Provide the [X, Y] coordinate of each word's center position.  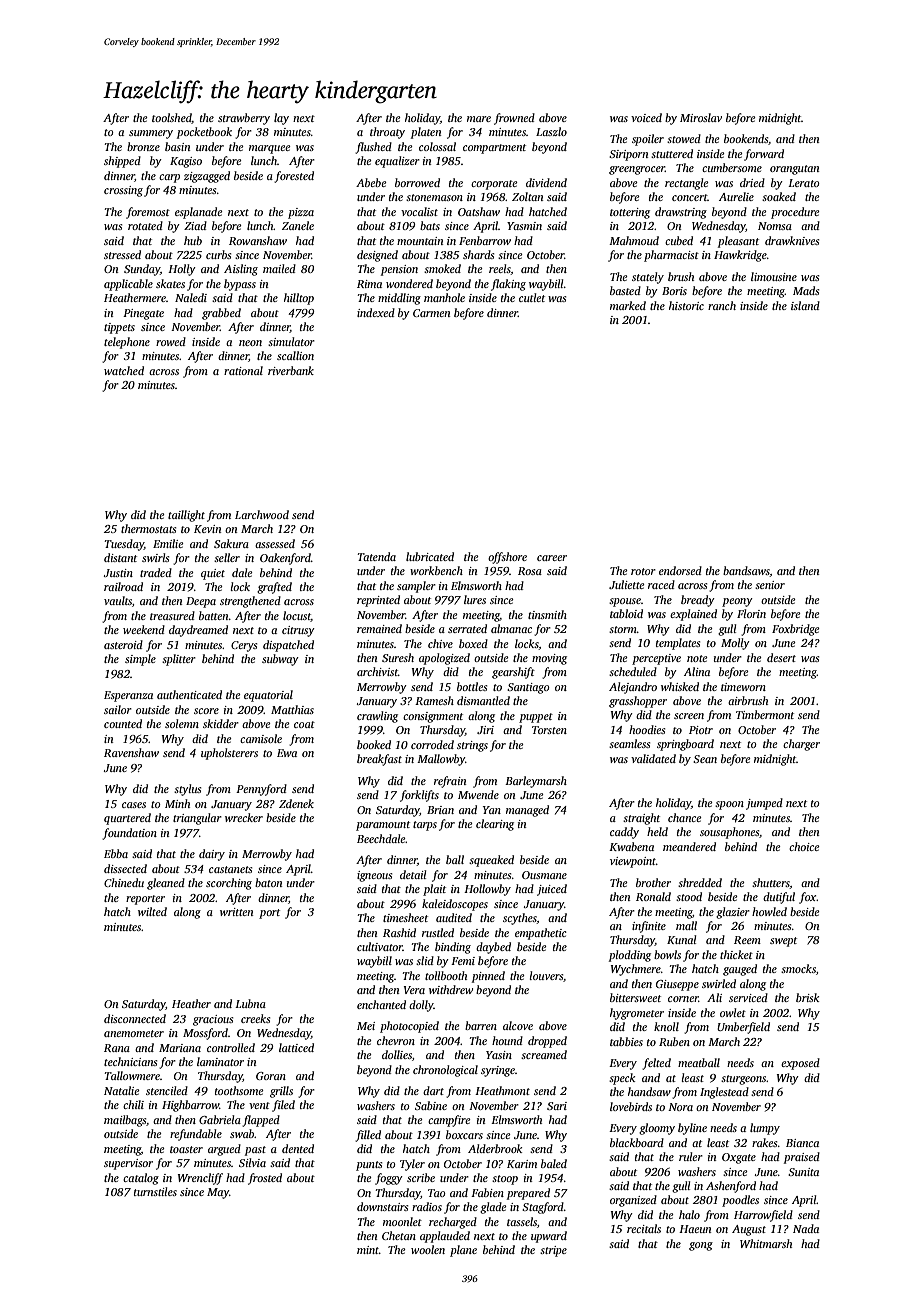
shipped [122, 162]
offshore [507, 558]
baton [268, 882]
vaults [118, 600]
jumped [764, 804]
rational [243, 370]
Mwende [478, 794]
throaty [387, 133]
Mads [806, 290]
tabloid [626, 613]
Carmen [431, 313]
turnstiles [155, 1191]
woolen [428, 1249]
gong [701, 1246]
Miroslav [701, 117]
